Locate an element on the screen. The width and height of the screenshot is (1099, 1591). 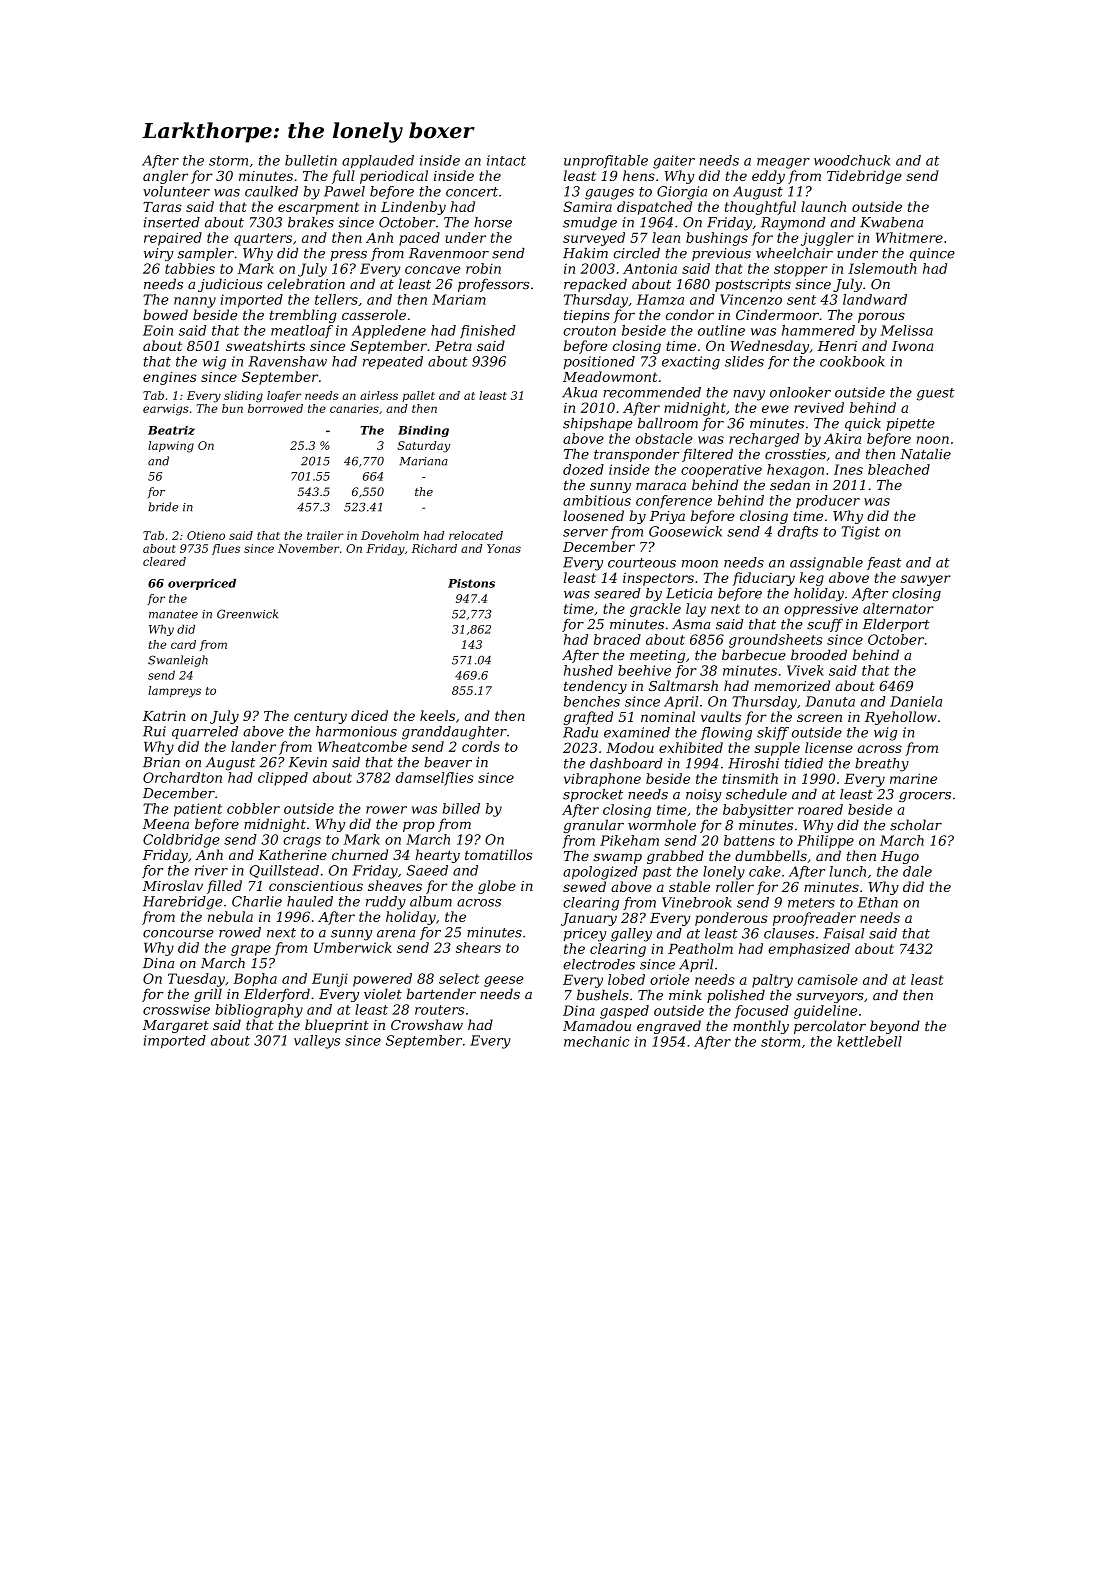
Umberwick is located at coordinates (353, 947).
